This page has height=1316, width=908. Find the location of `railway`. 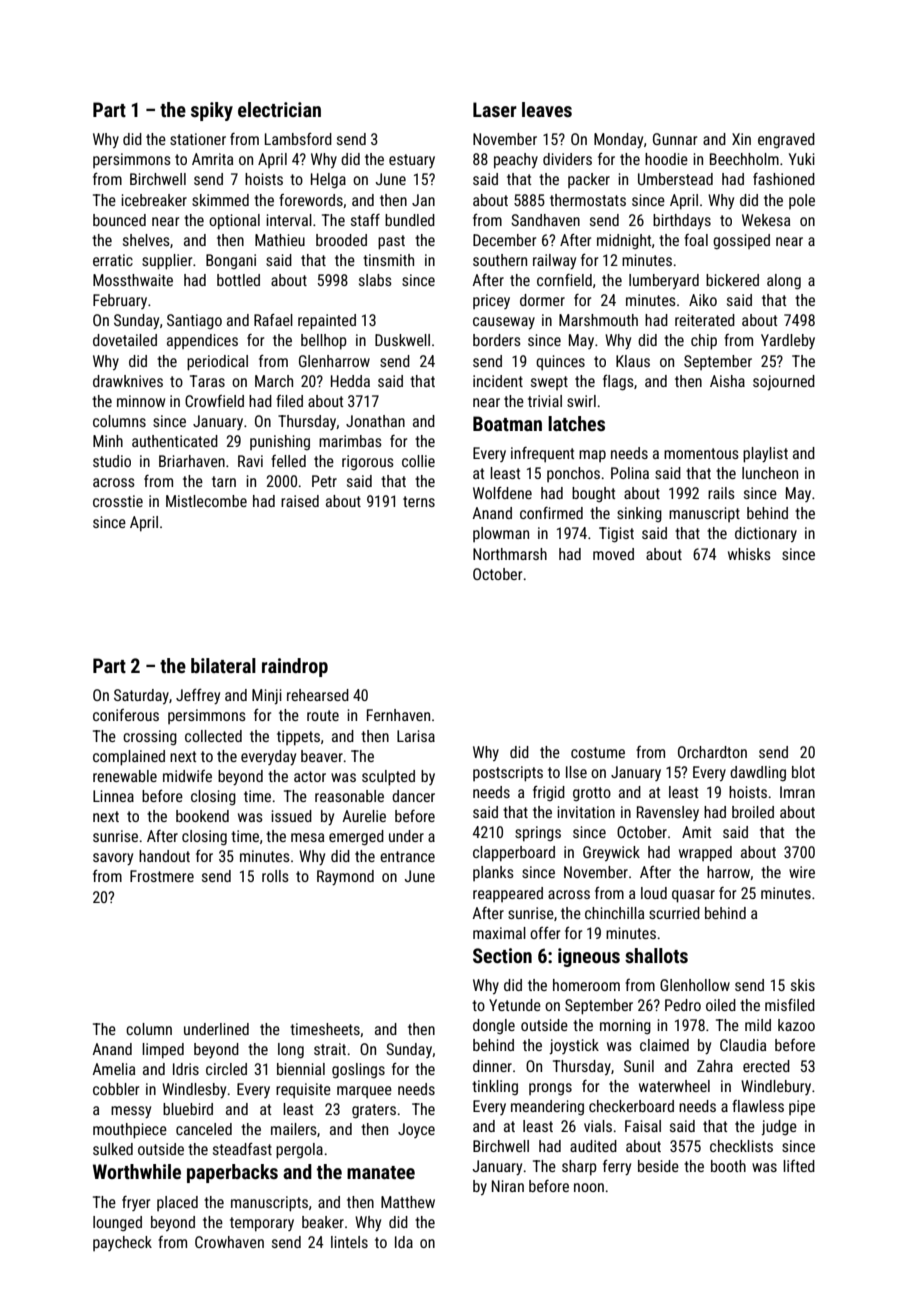

railway is located at coordinates (554, 261).
